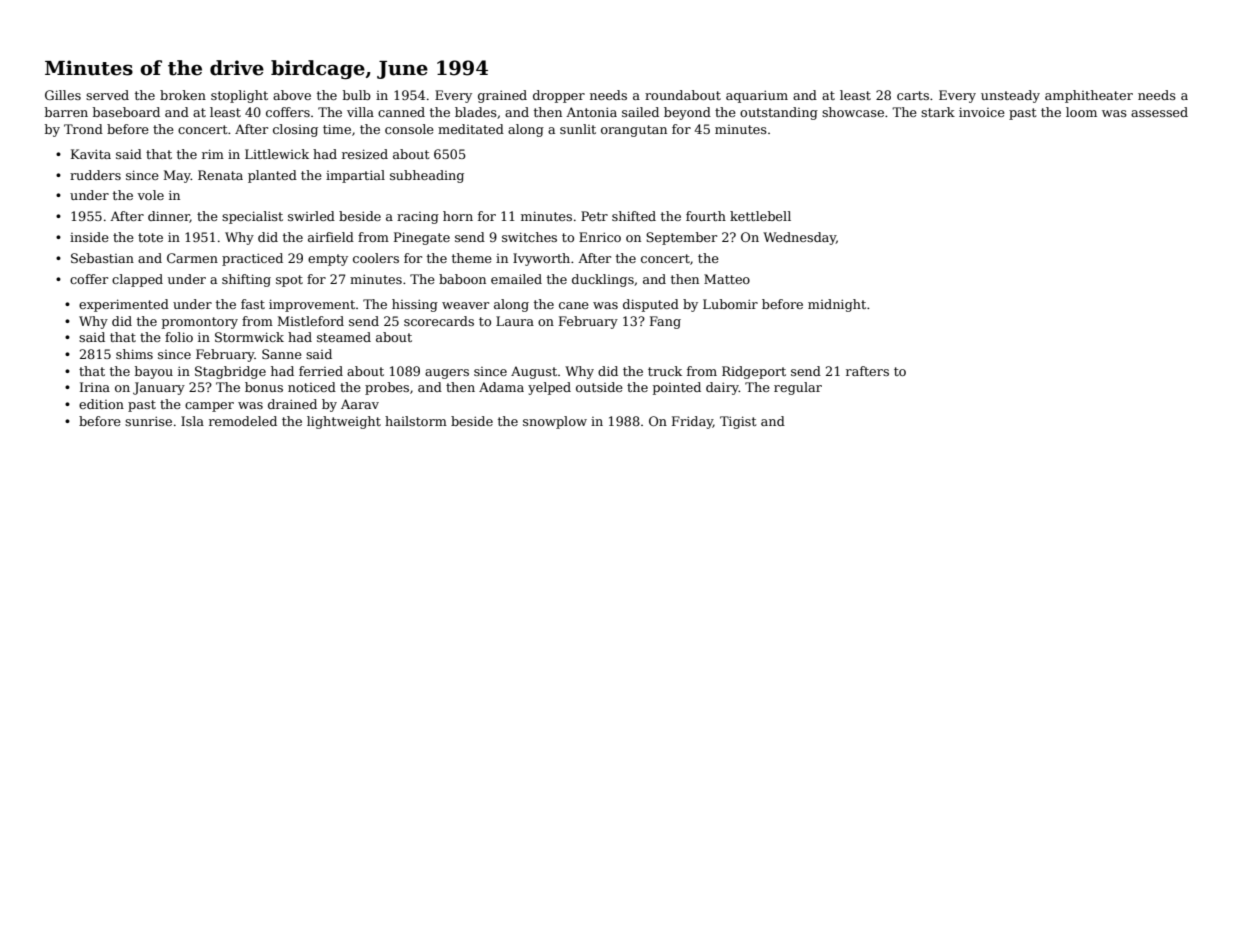  I want to click on switches, so click(529, 237).
